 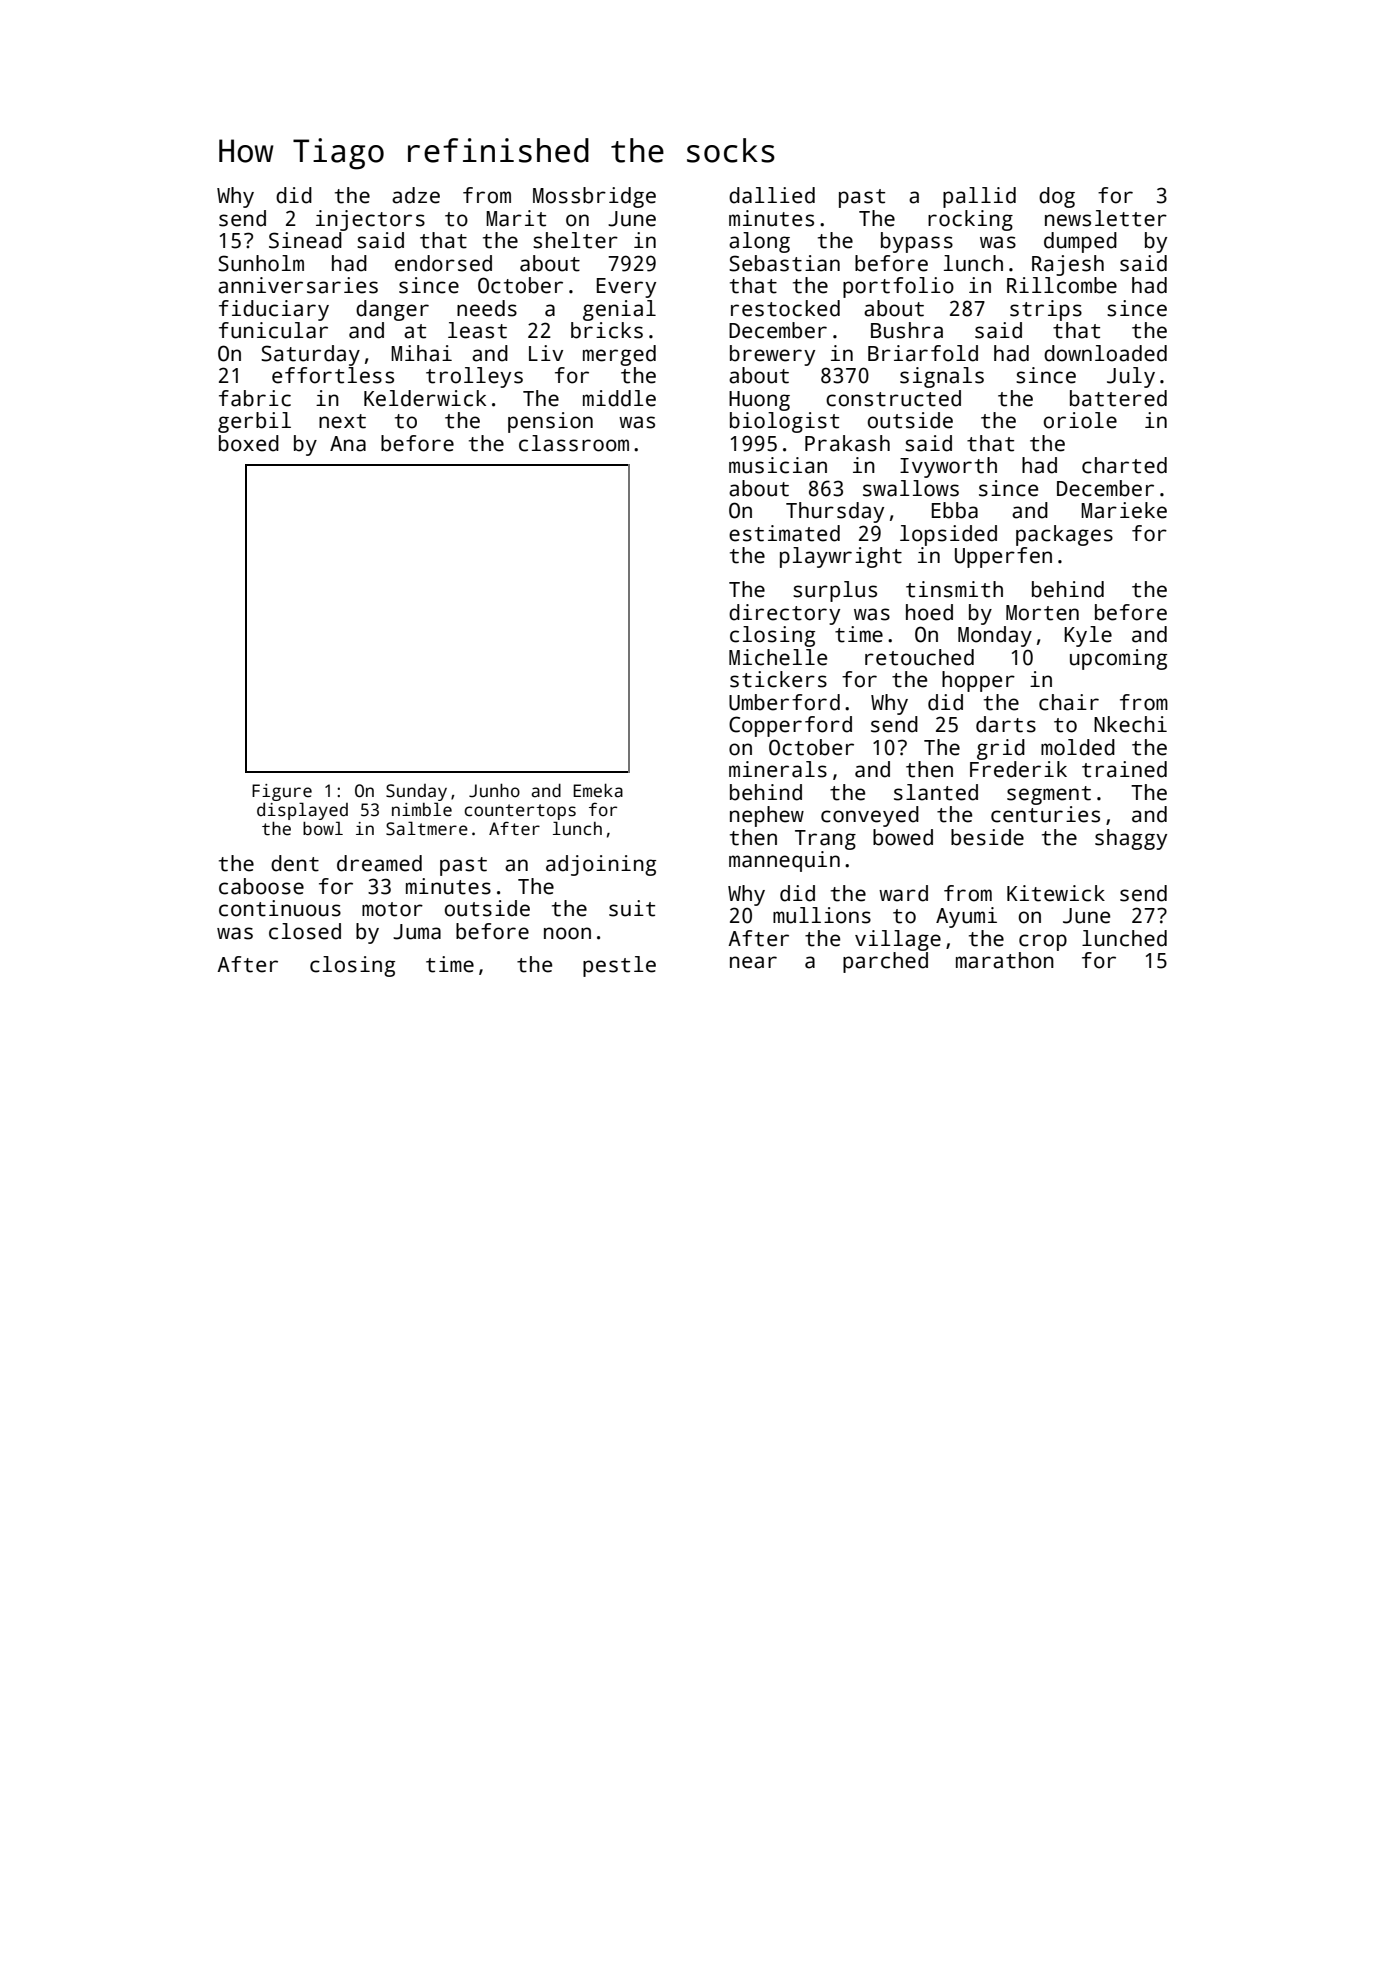 What do you see at coordinates (574, 443) in the image?
I see `classroom` at bounding box center [574, 443].
